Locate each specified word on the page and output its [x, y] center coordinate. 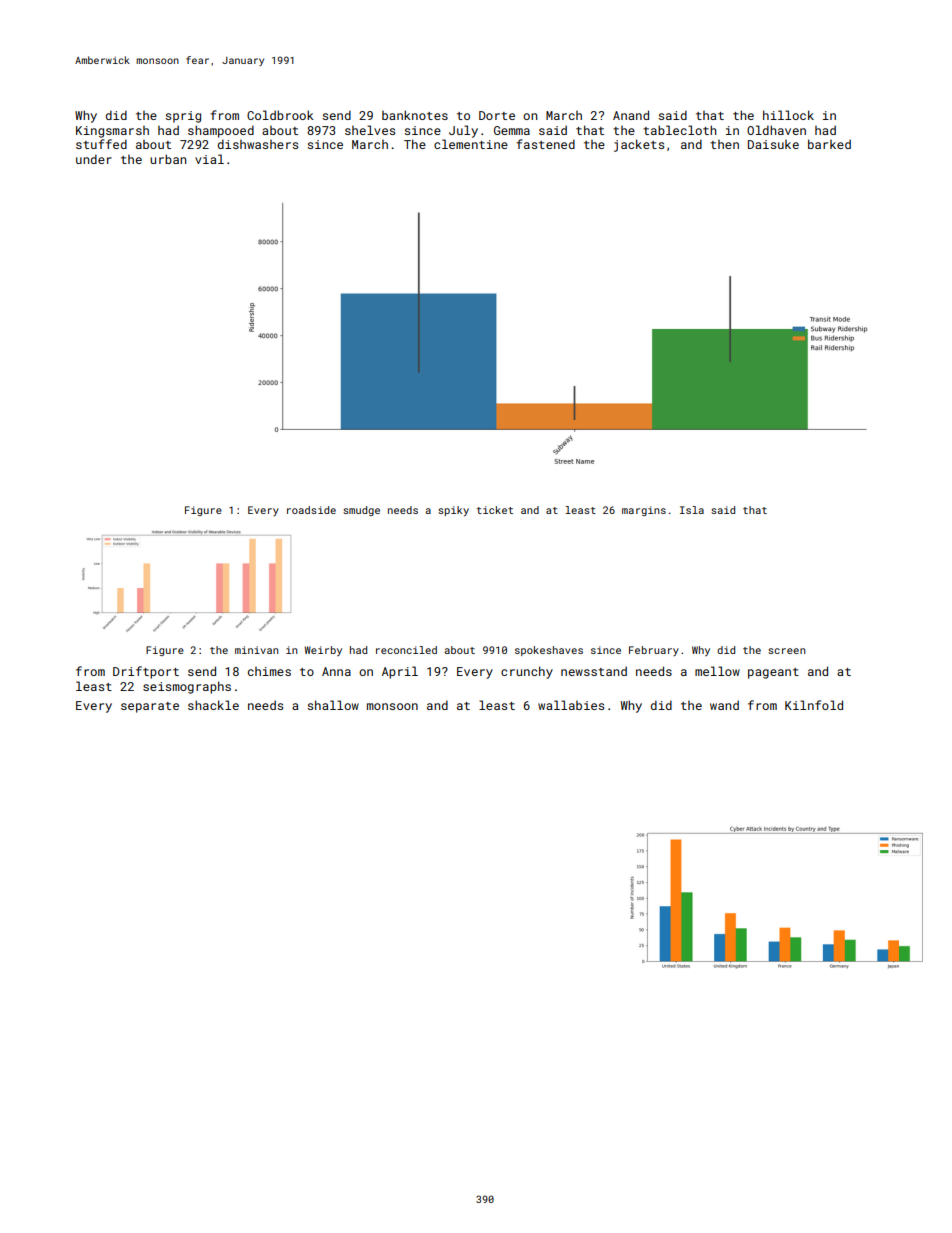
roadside [311, 510]
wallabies [571, 705]
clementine [471, 144]
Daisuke [773, 144]
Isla [692, 510]
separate [150, 707]
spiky [453, 511]
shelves [370, 130]
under [94, 159]
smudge [361, 511]
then [724, 144]
